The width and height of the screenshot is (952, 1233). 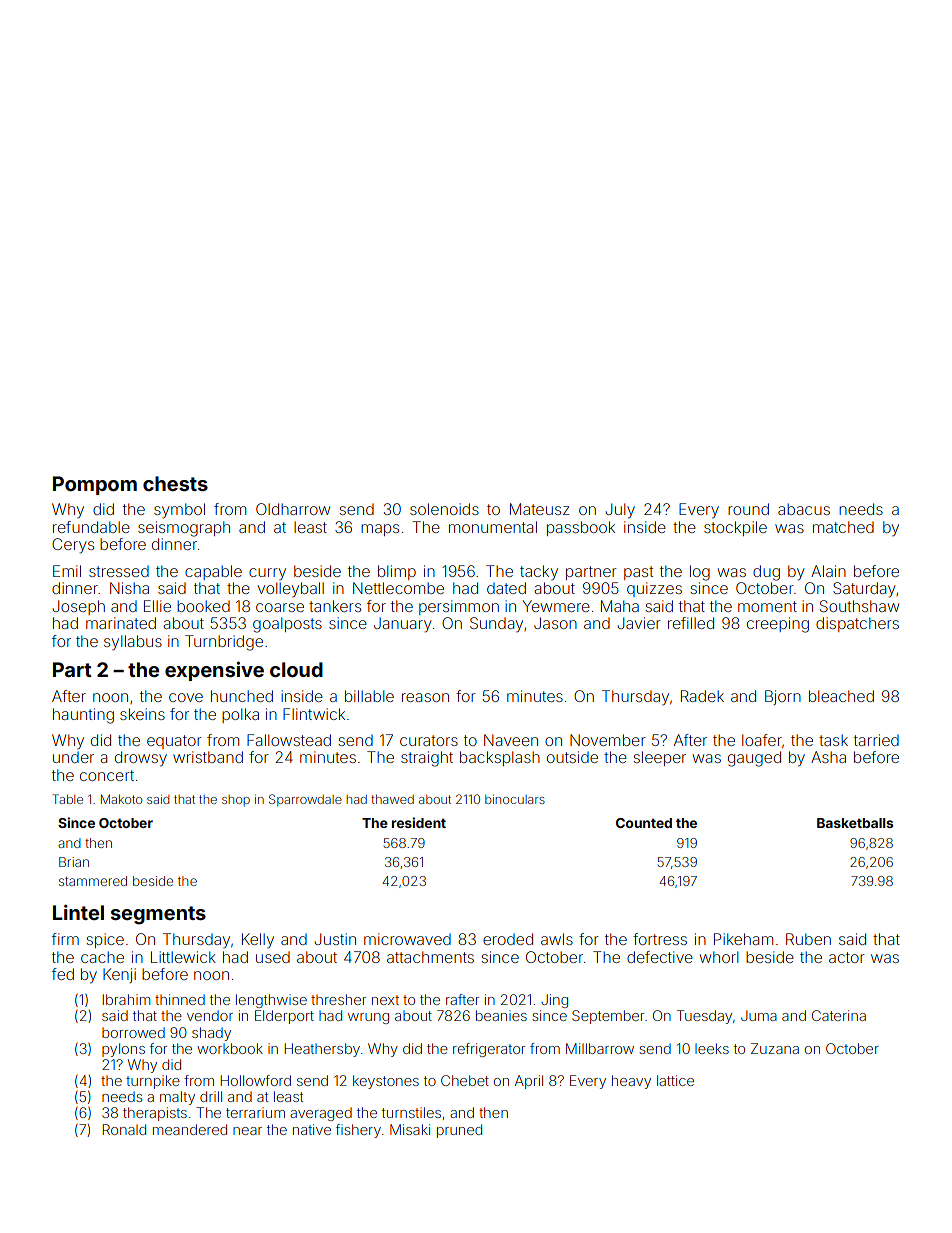 What do you see at coordinates (828, 571) in the screenshot?
I see `Alain` at bounding box center [828, 571].
